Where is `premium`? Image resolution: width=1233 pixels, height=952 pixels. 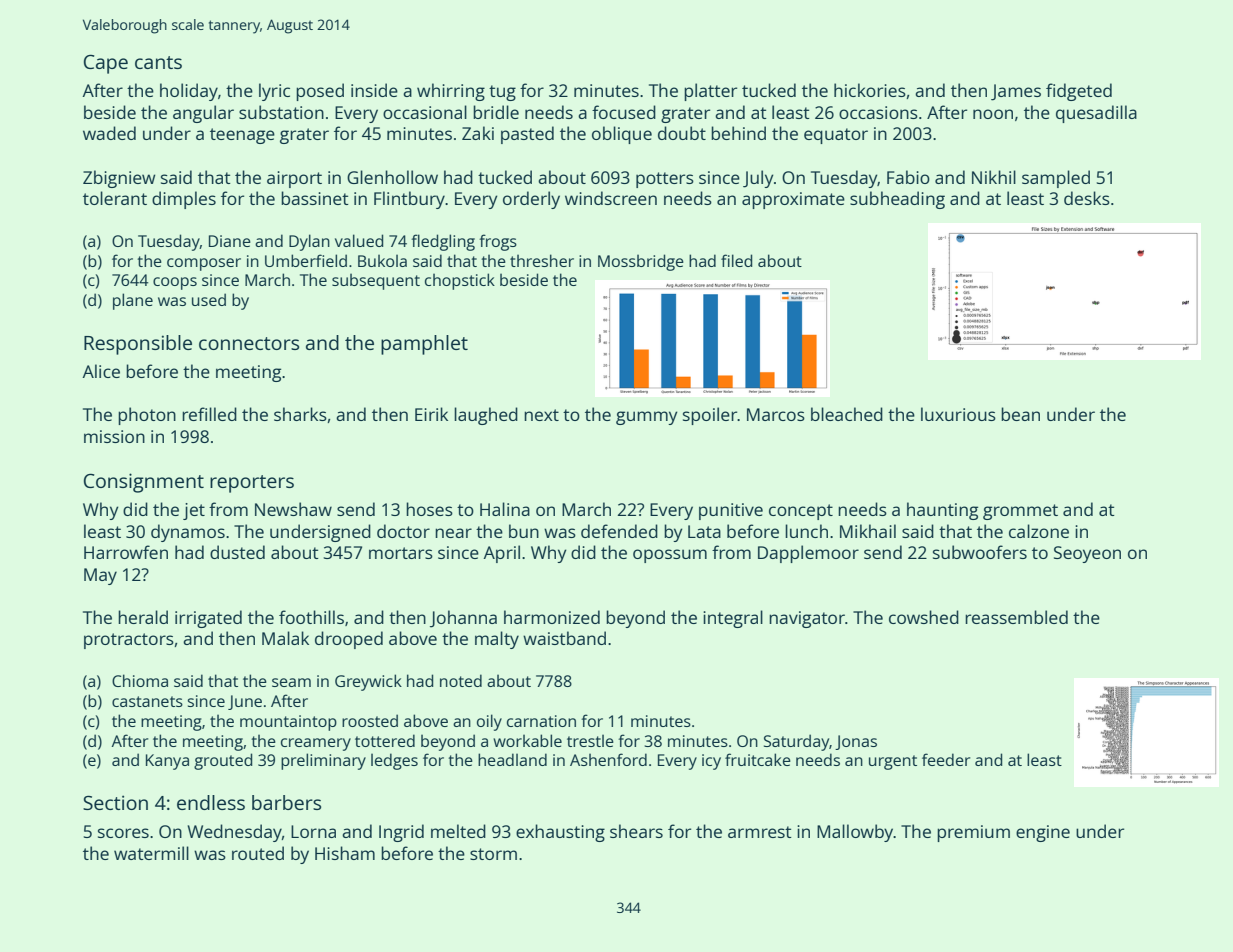 premium is located at coordinates (973, 833).
